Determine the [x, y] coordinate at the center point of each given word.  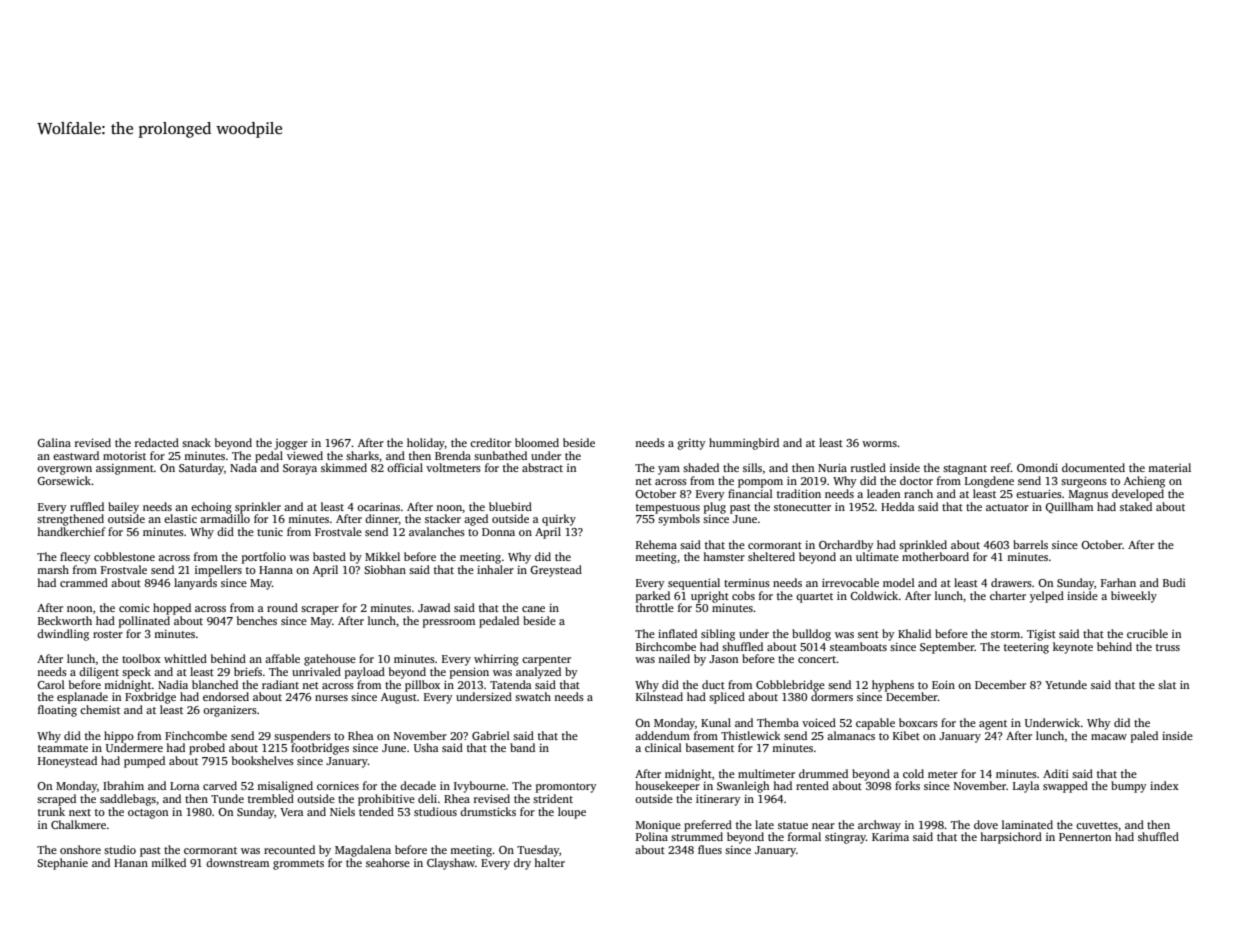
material [1169, 467]
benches [257, 620]
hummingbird [744, 444]
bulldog [811, 635]
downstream [237, 862]
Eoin [943, 684]
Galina [54, 442]
